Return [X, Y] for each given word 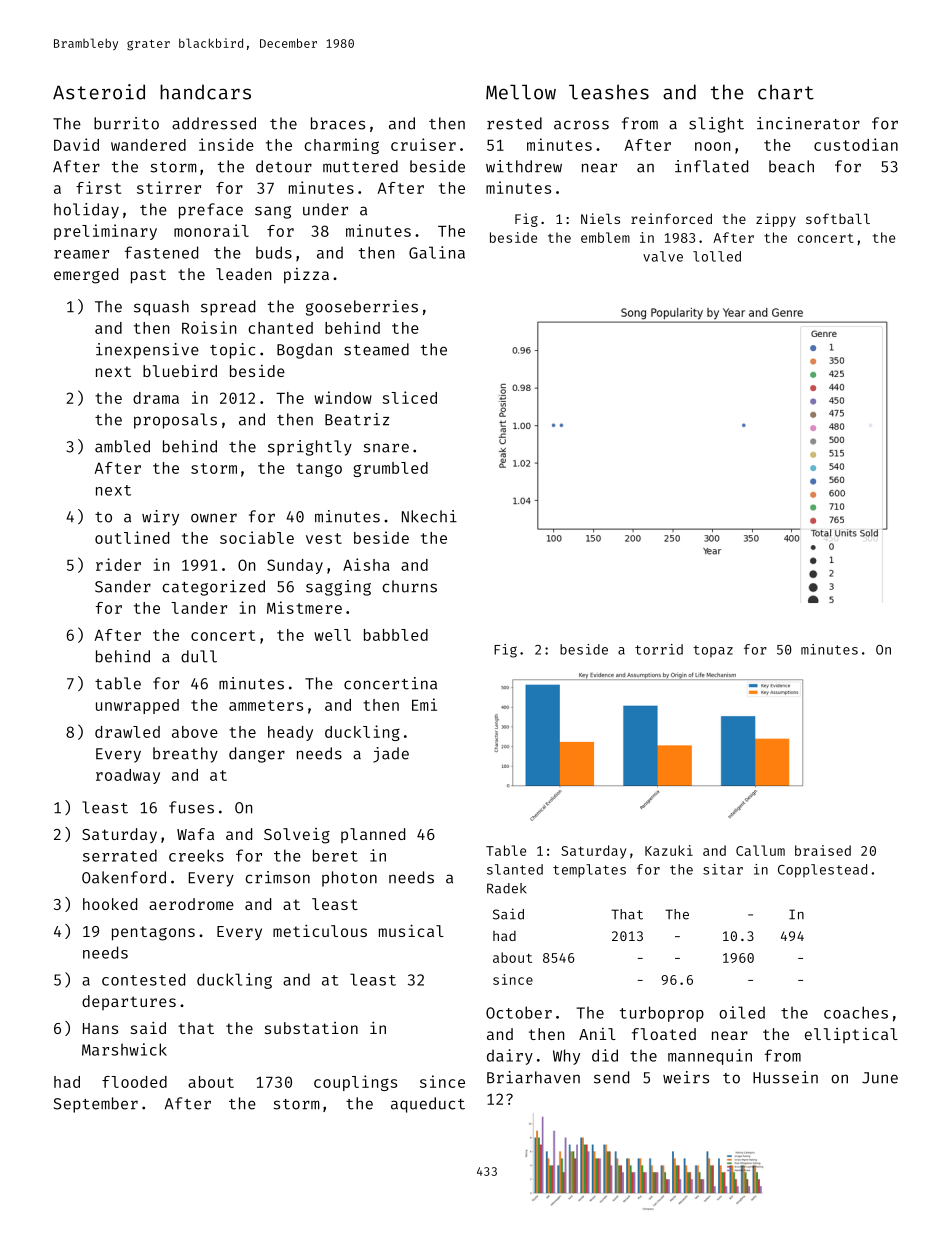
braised [823, 850]
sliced [409, 397]
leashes [609, 92]
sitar [723, 869]
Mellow [521, 92]
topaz [713, 651]
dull [199, 656]
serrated [120, 855]
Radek [506, 888]
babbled [396, 635]
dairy [510, 1057]
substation [311, 1028]
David [76, 144]
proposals [175, 421]
